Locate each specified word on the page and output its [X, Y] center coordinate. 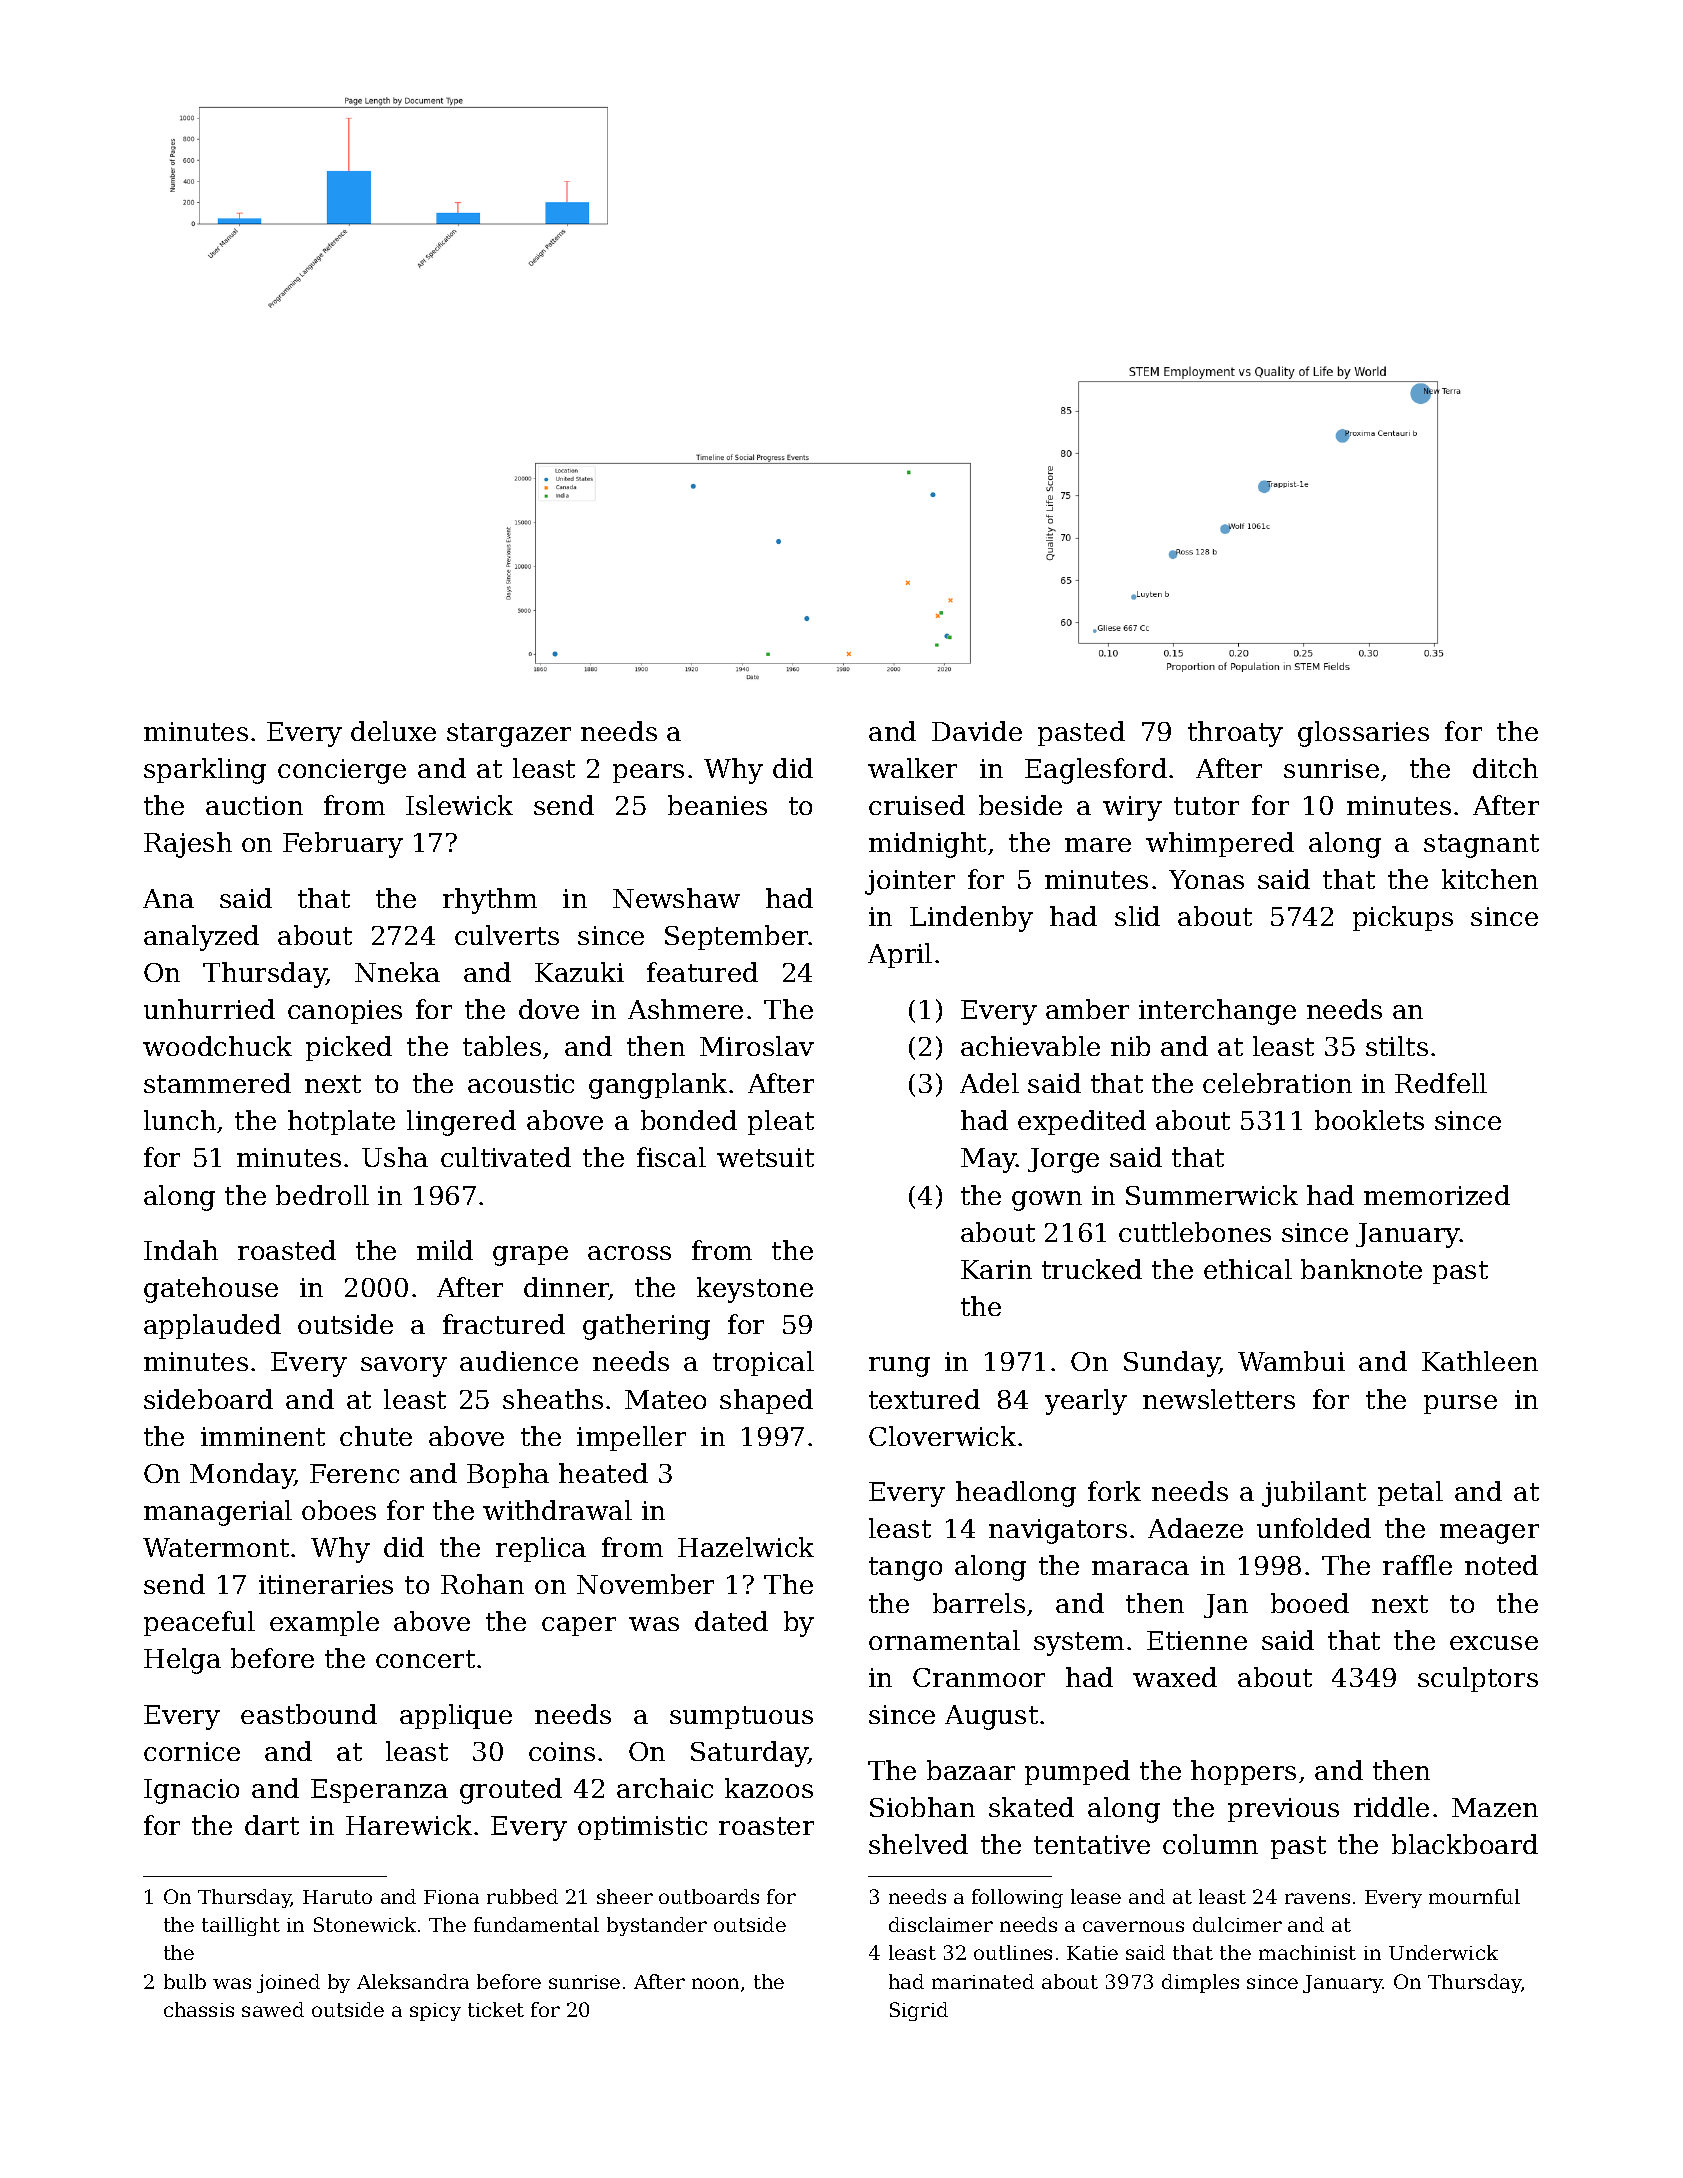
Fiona [451, 1897]
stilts [1397, 1046]
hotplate [341, 1122]
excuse [1494, 1643]
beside [1020, 805]
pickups [1403, 918]
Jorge [1063, 1160]
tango [905, 1569]
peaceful [199, 1623]
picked [349, 1048]
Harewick [409, 1825]
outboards [709, 1896]
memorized [1437, 1195]
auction [254, 805]
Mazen [1495, 1807]
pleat [781, 1122]
